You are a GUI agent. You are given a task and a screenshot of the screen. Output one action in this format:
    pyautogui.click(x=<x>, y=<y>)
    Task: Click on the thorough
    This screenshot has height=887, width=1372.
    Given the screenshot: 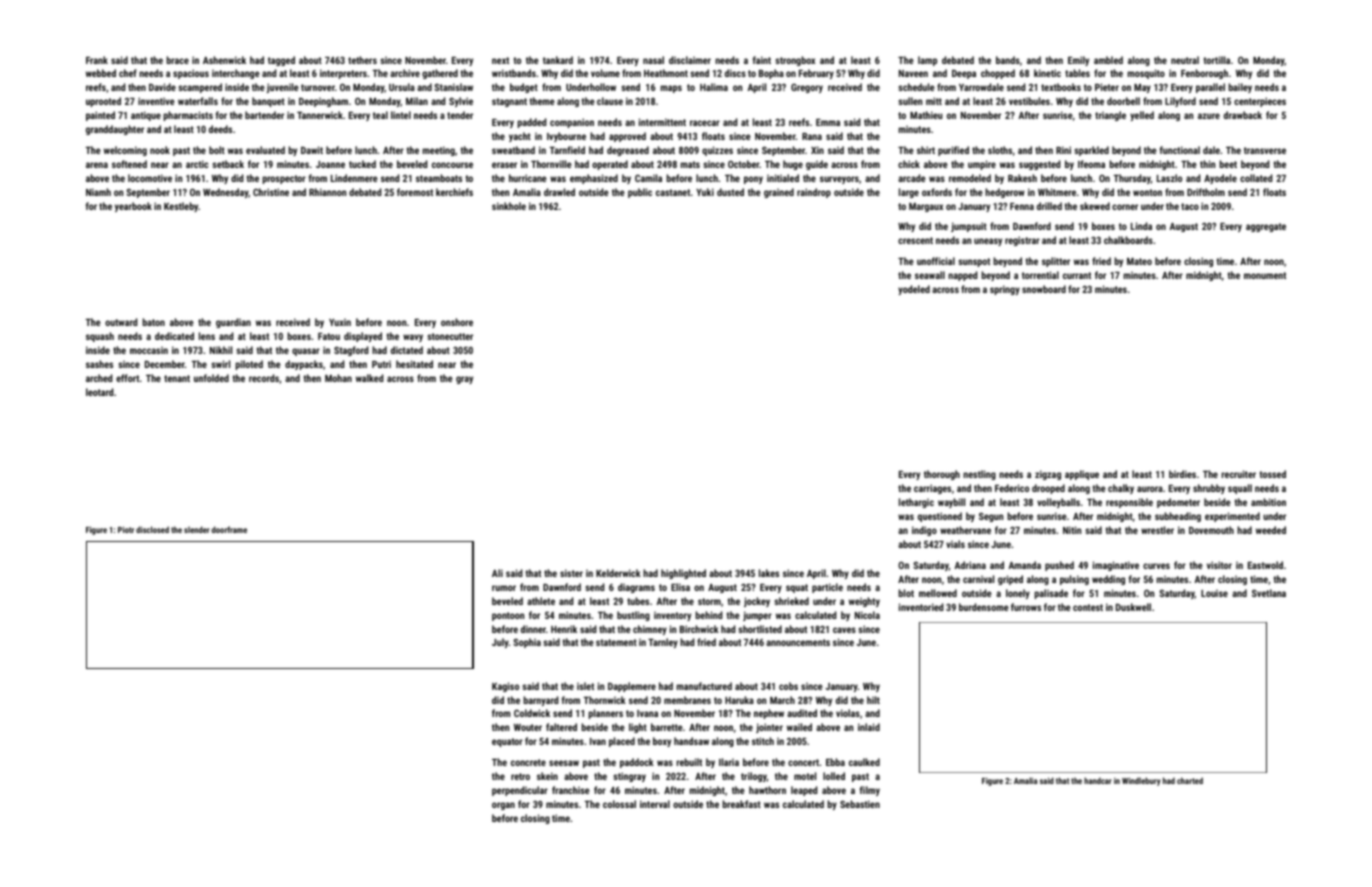 What is the action you would take?
    pyautogui.click(x=942, y=475)
